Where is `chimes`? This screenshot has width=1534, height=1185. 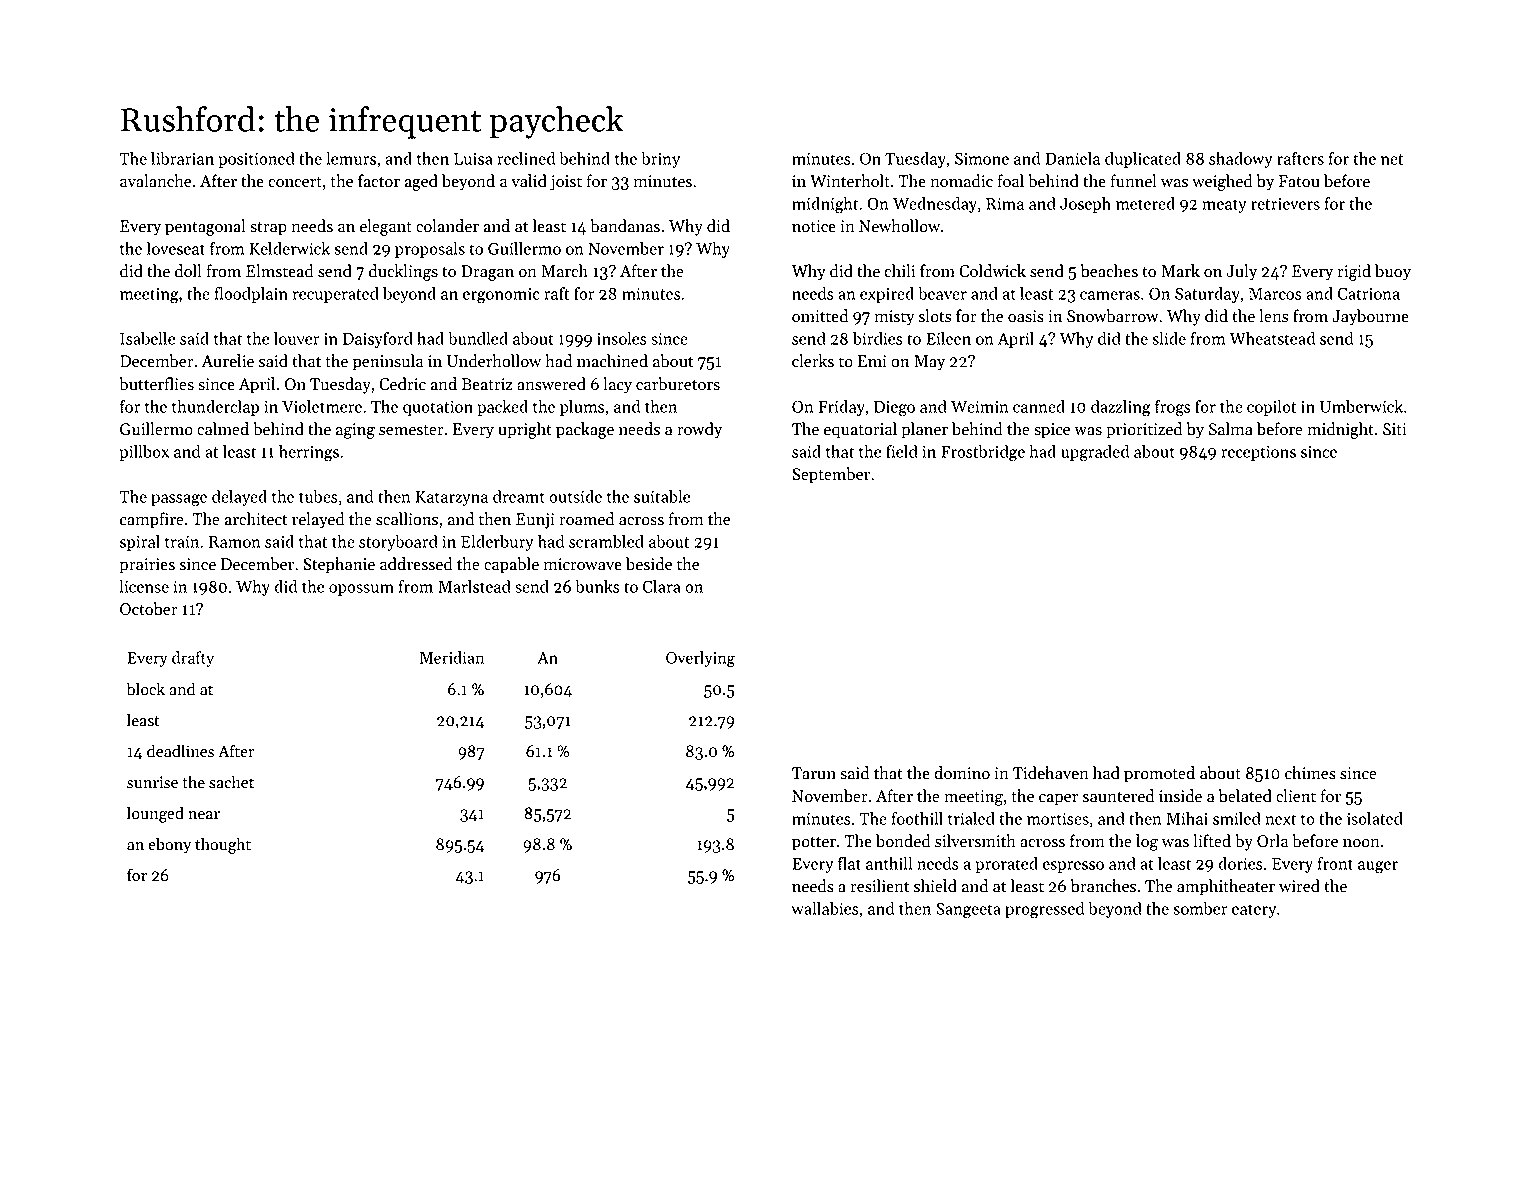
chimes is located at coordinates (1310, 773).
